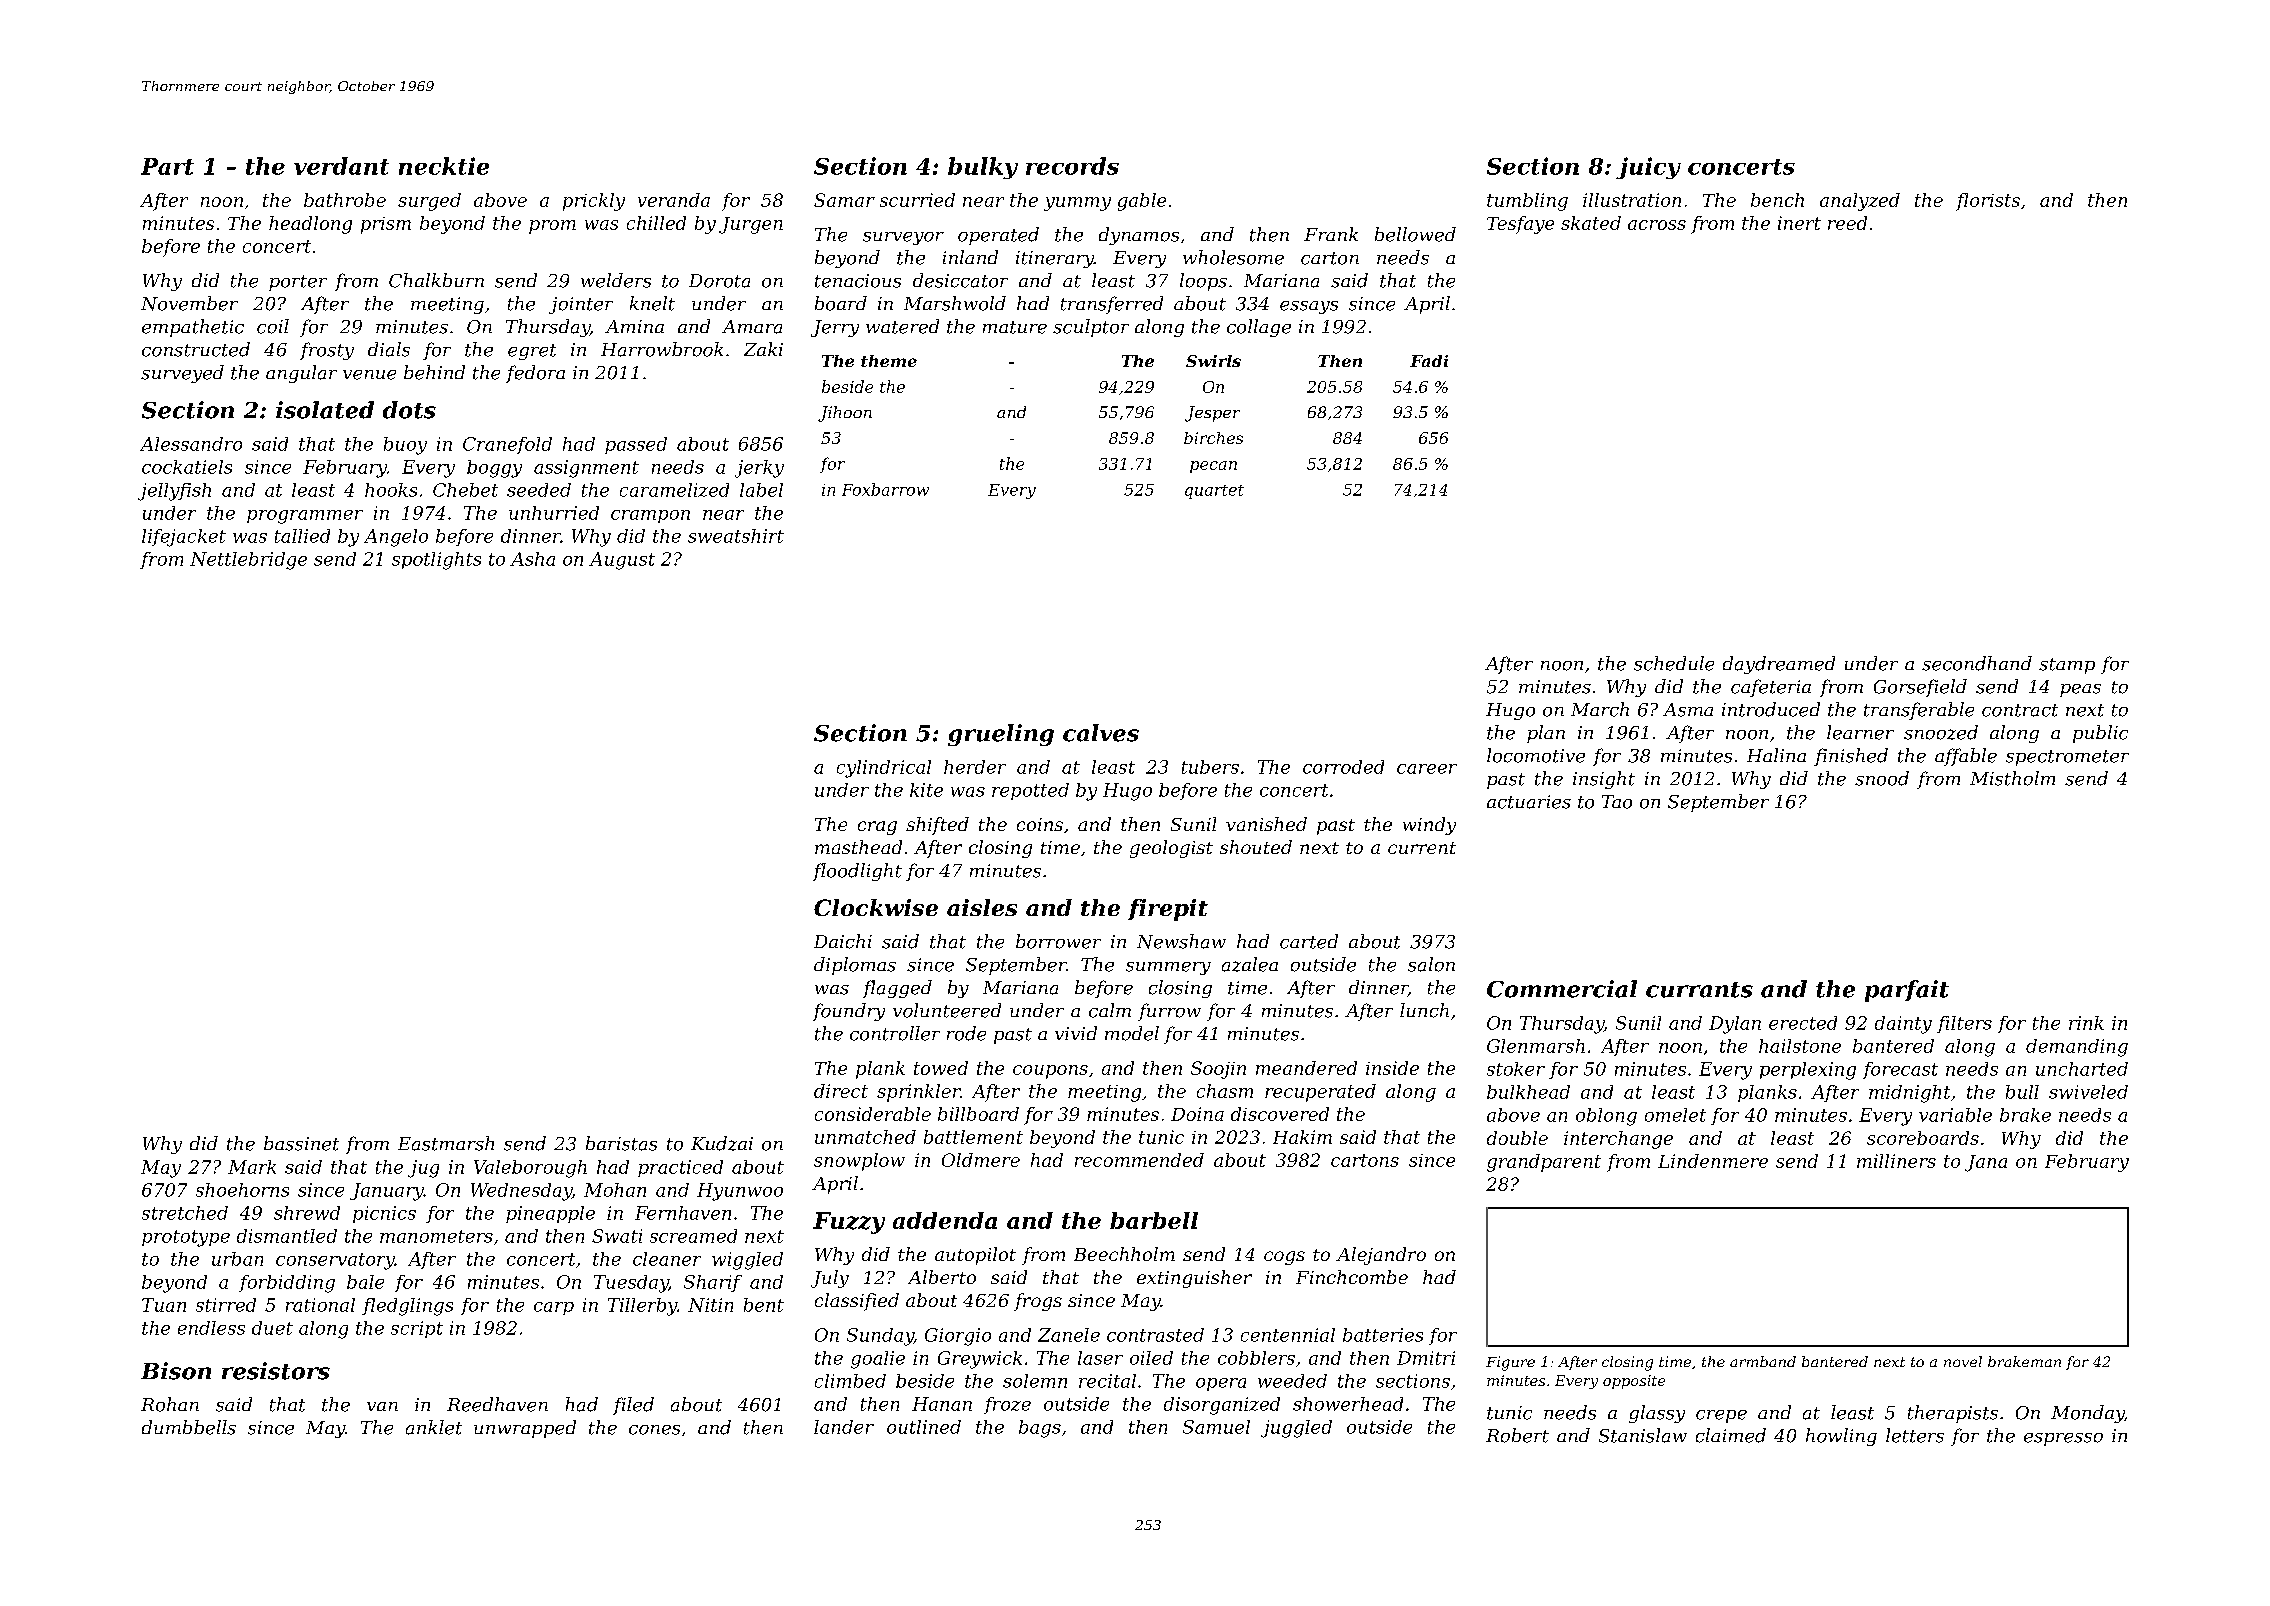  I want to click on Swati, so click(617, 1236).
